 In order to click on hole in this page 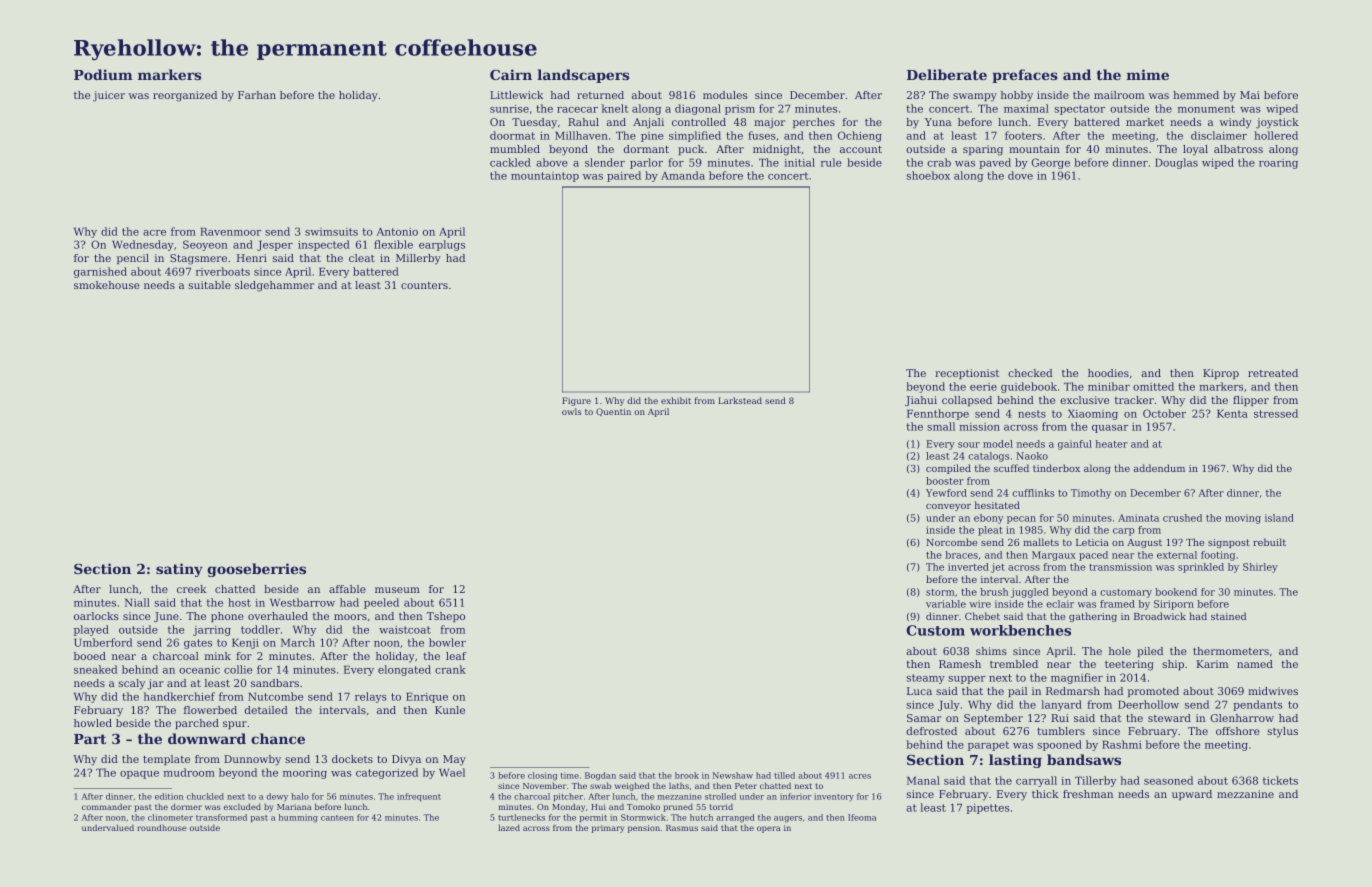, I will do `click(1120, 651)`.
